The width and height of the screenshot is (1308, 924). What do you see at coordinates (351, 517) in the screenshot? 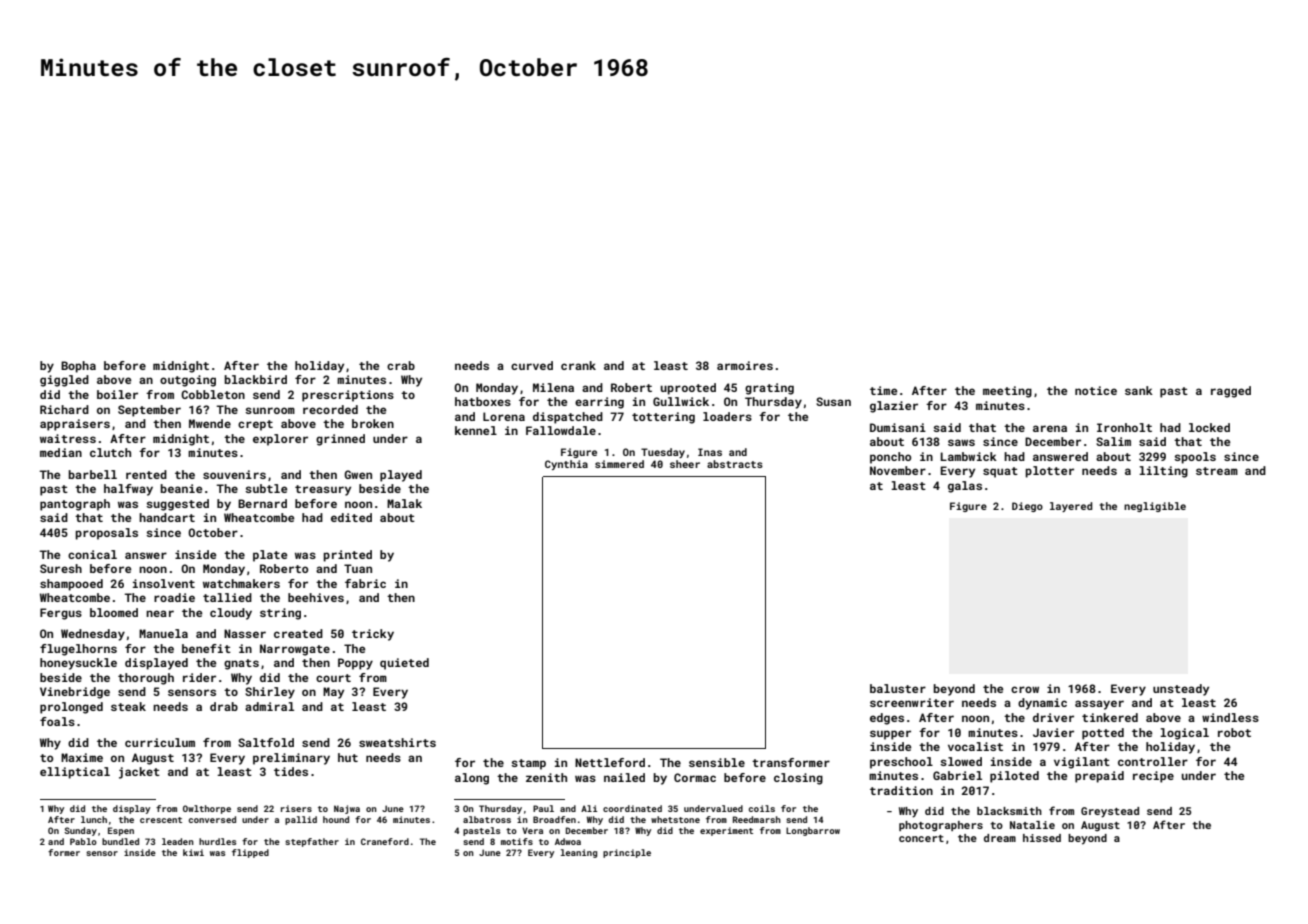
I see `edited` at bounding box center [351, 517].
